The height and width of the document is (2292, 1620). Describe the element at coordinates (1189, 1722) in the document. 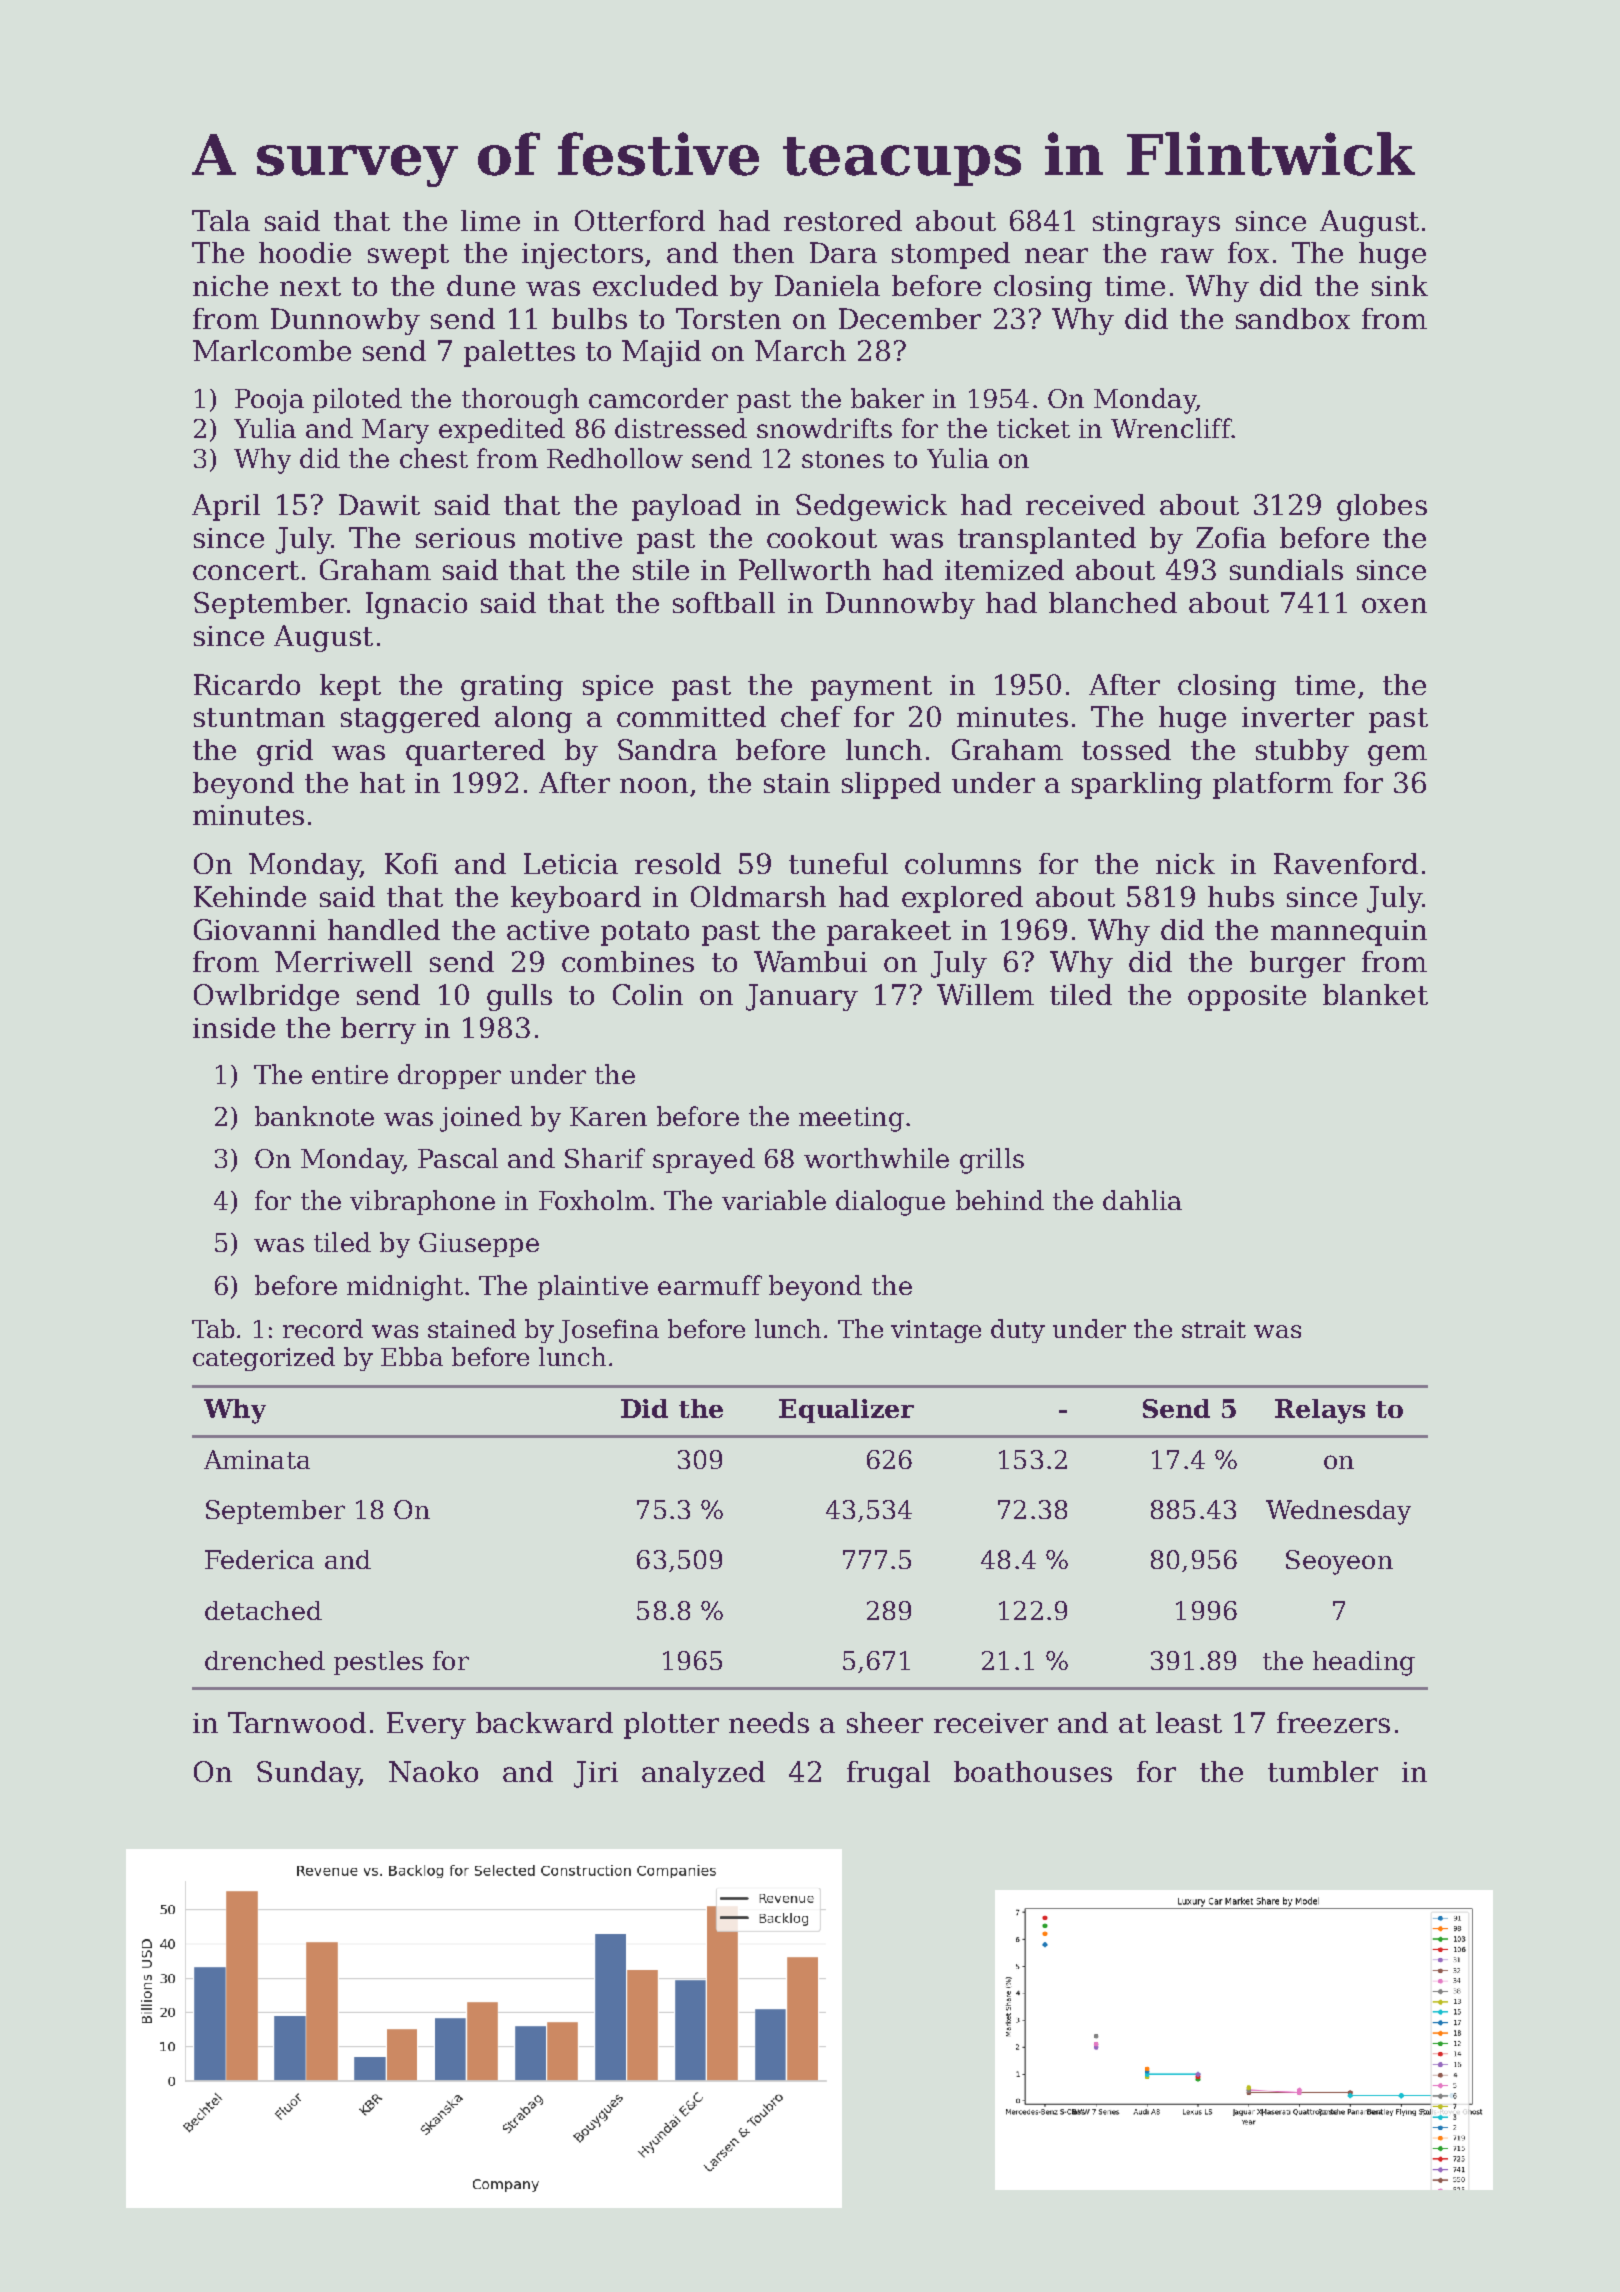

I see `least` at that location.
